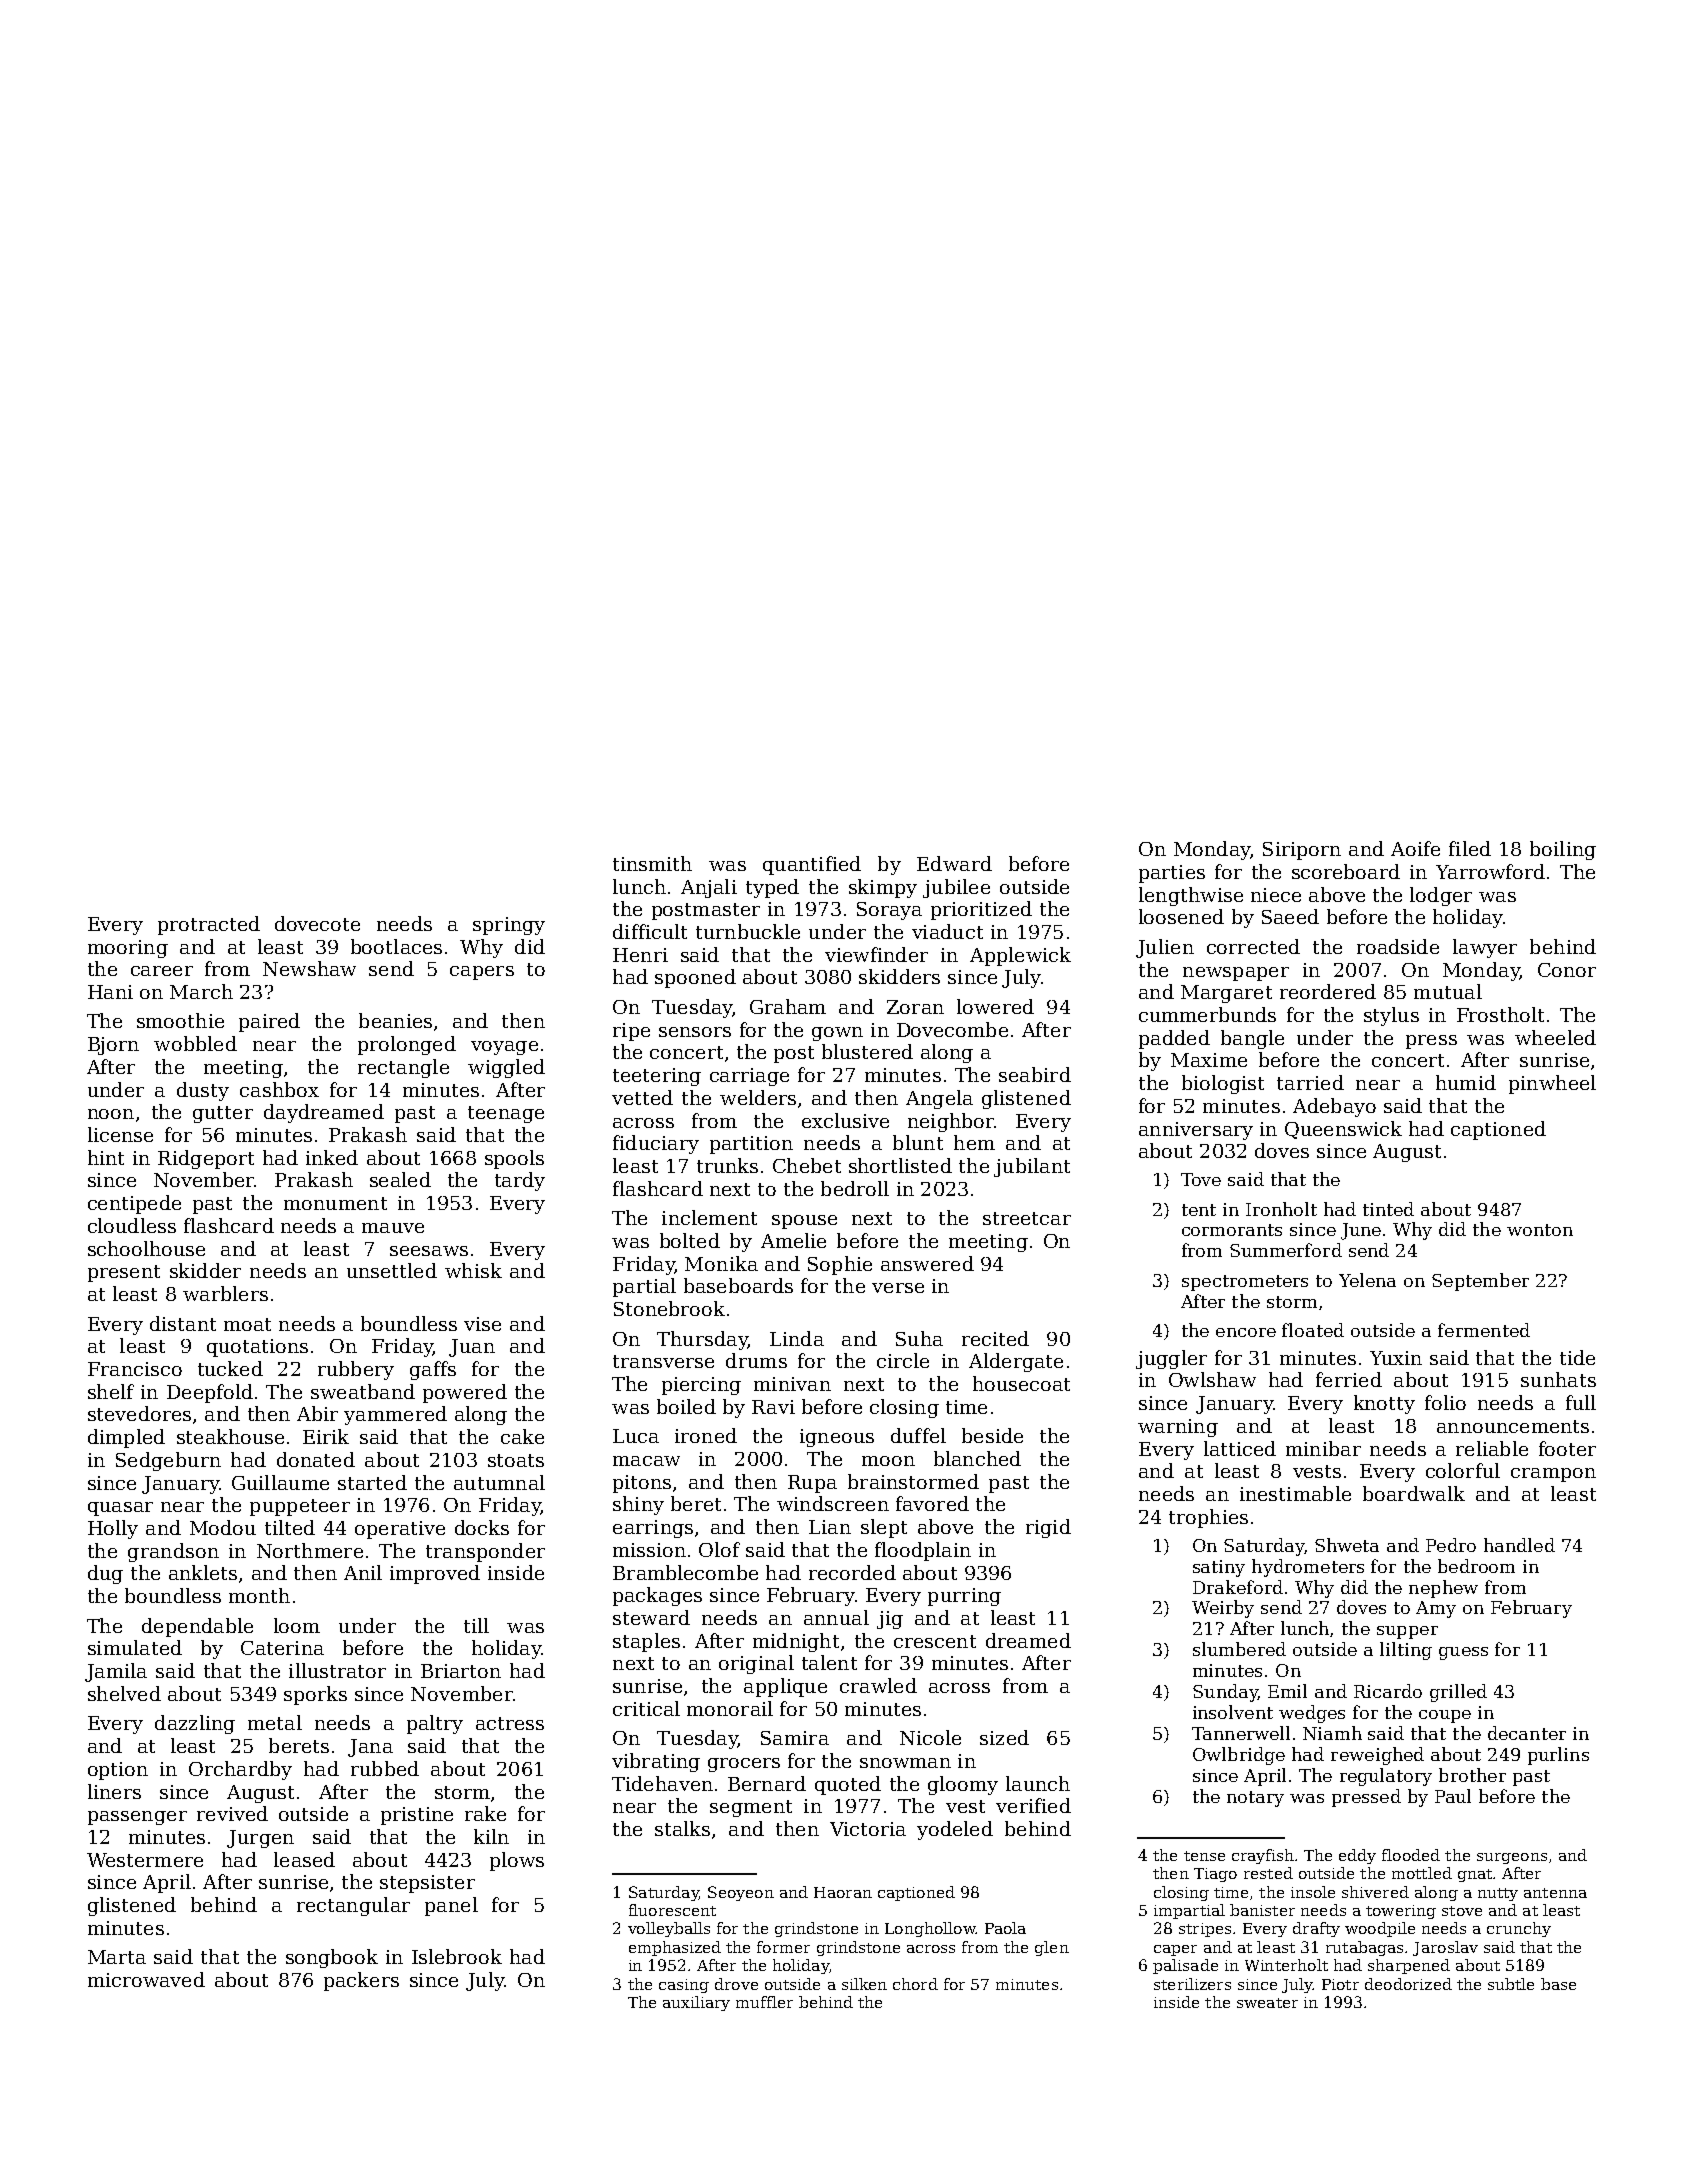 The image size is (1683, 2178). I want to click on hint, so click(106, 1157).
